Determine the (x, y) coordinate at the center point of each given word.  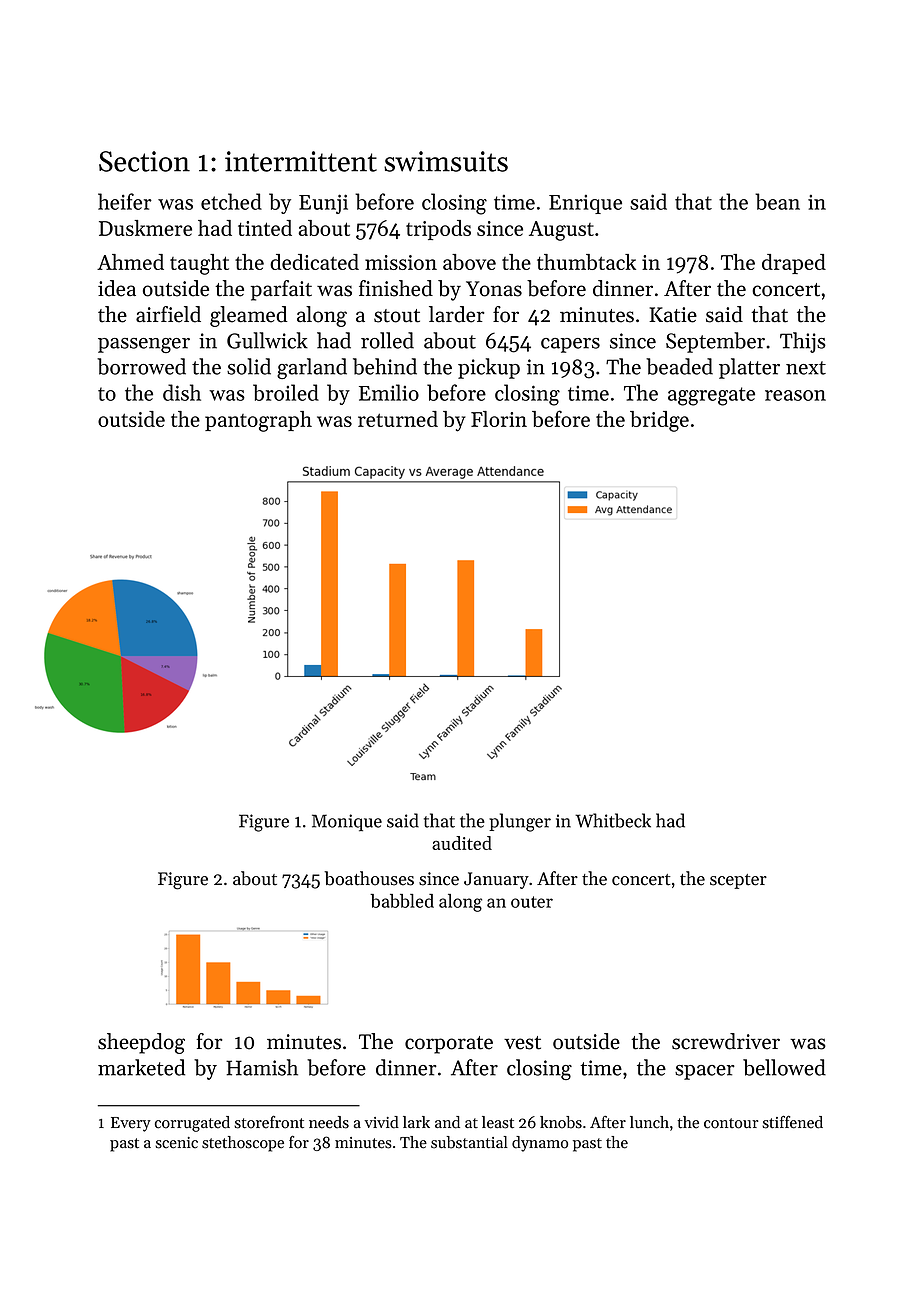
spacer (705, 1072)
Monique (347, 823)
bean (777, 201)
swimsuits (446, 161)
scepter (738, 881)
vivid (381, 1122)
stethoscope (243, 1144)
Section (144, 161)
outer (532, 902)
